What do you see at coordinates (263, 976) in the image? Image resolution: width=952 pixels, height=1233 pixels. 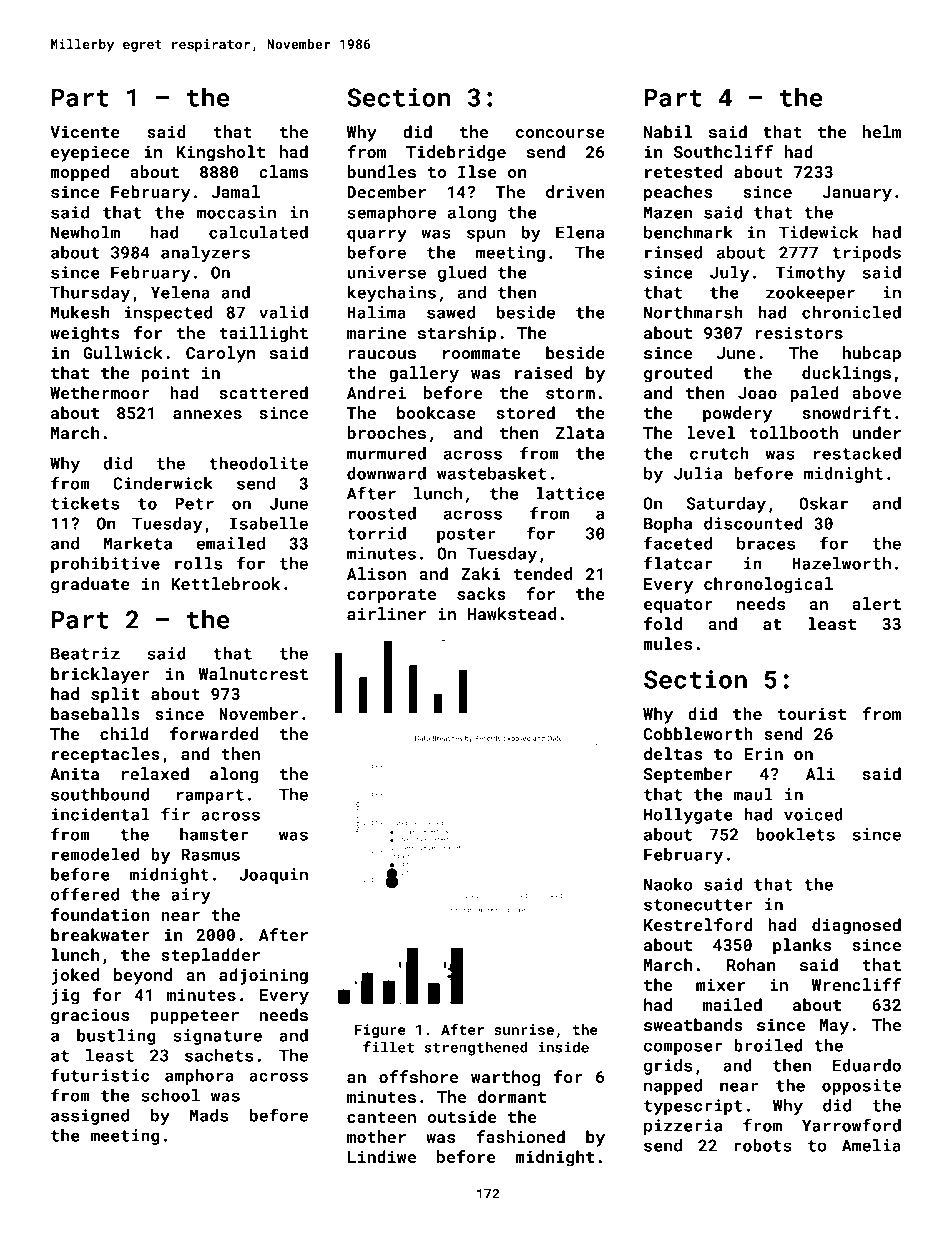 I see `adjoining` at bounding box center [263, 976].
